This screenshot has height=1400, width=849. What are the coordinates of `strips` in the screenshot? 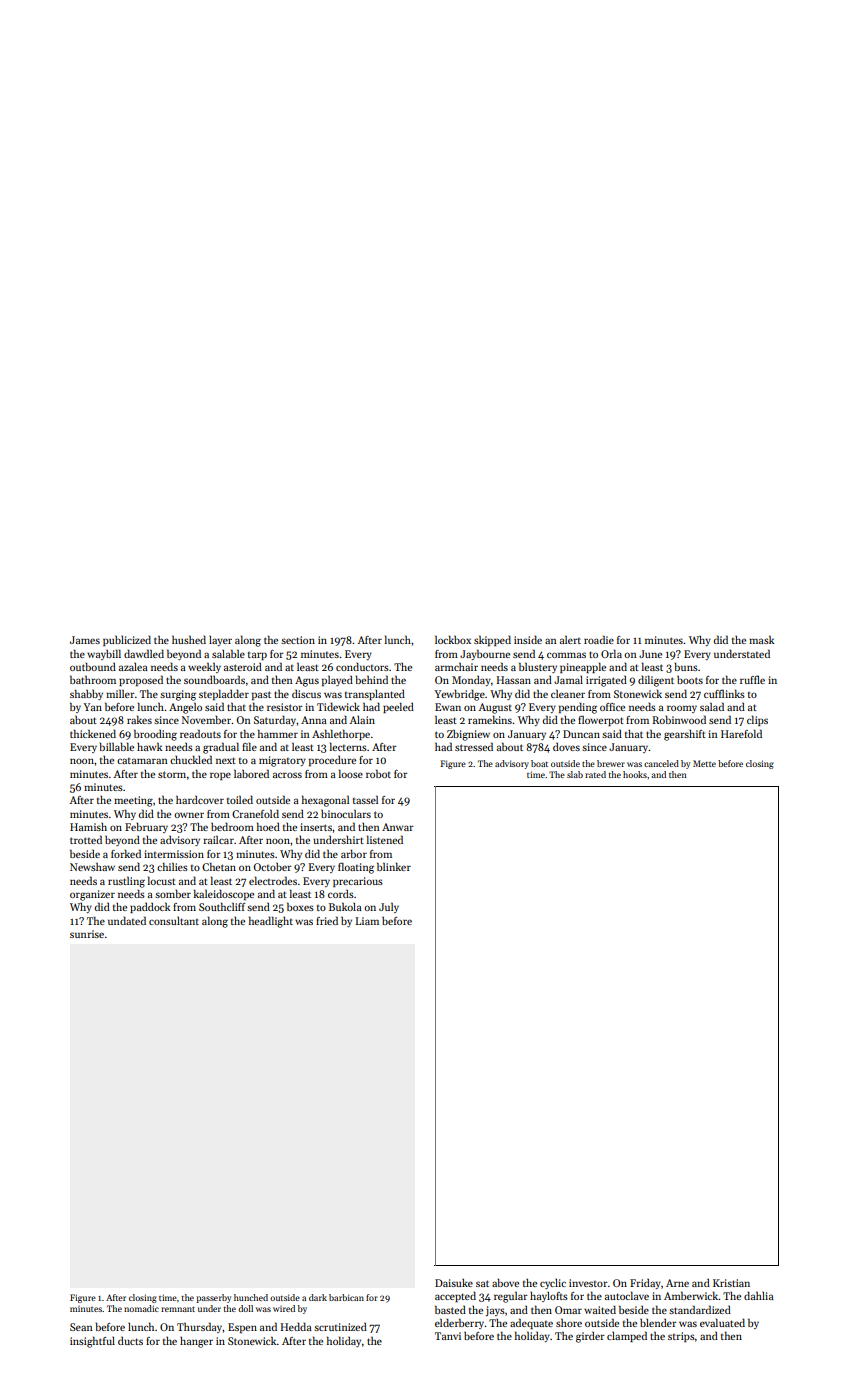 It's located at (681, 1337).
